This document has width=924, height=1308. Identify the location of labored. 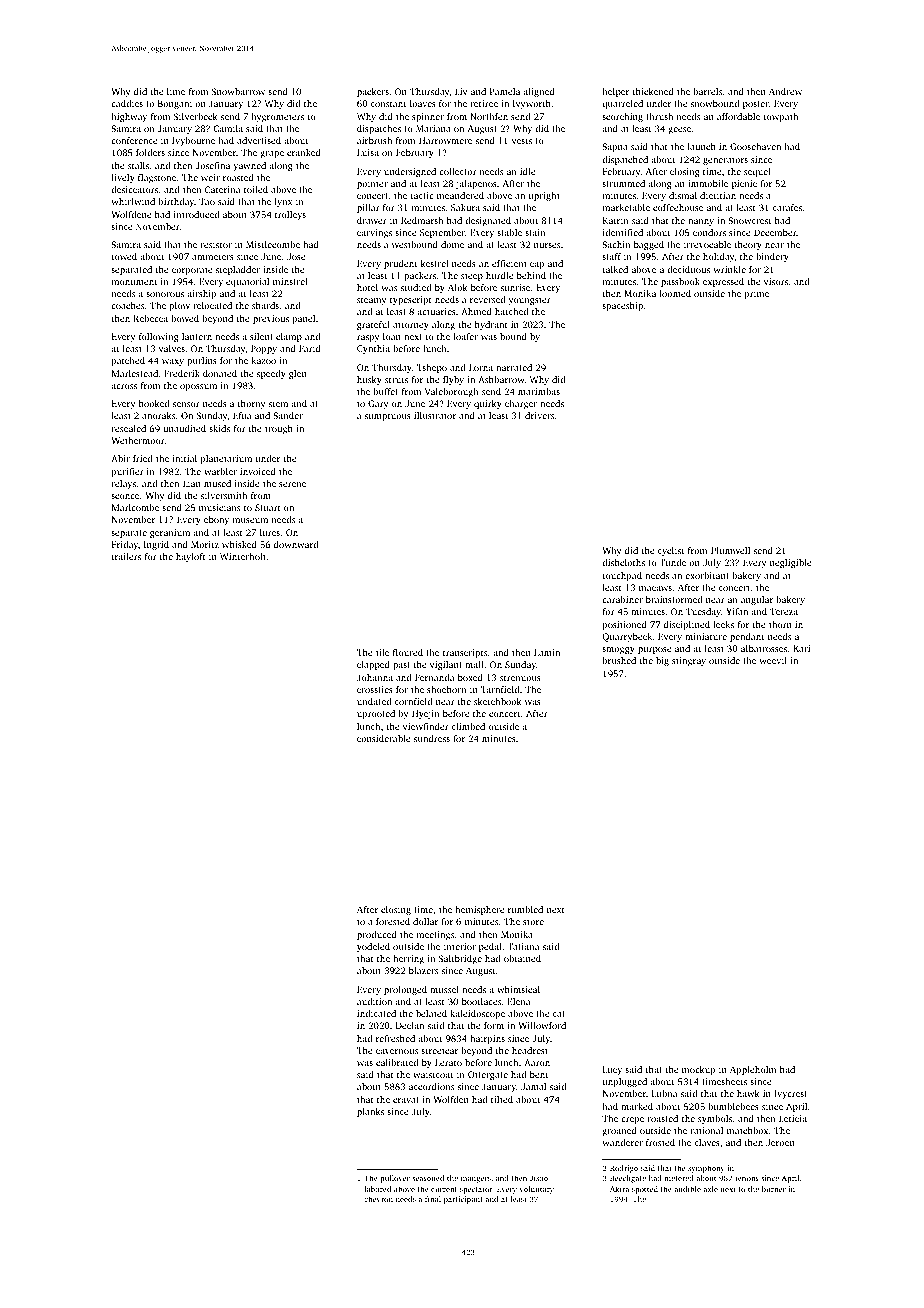
(378, 1189).
